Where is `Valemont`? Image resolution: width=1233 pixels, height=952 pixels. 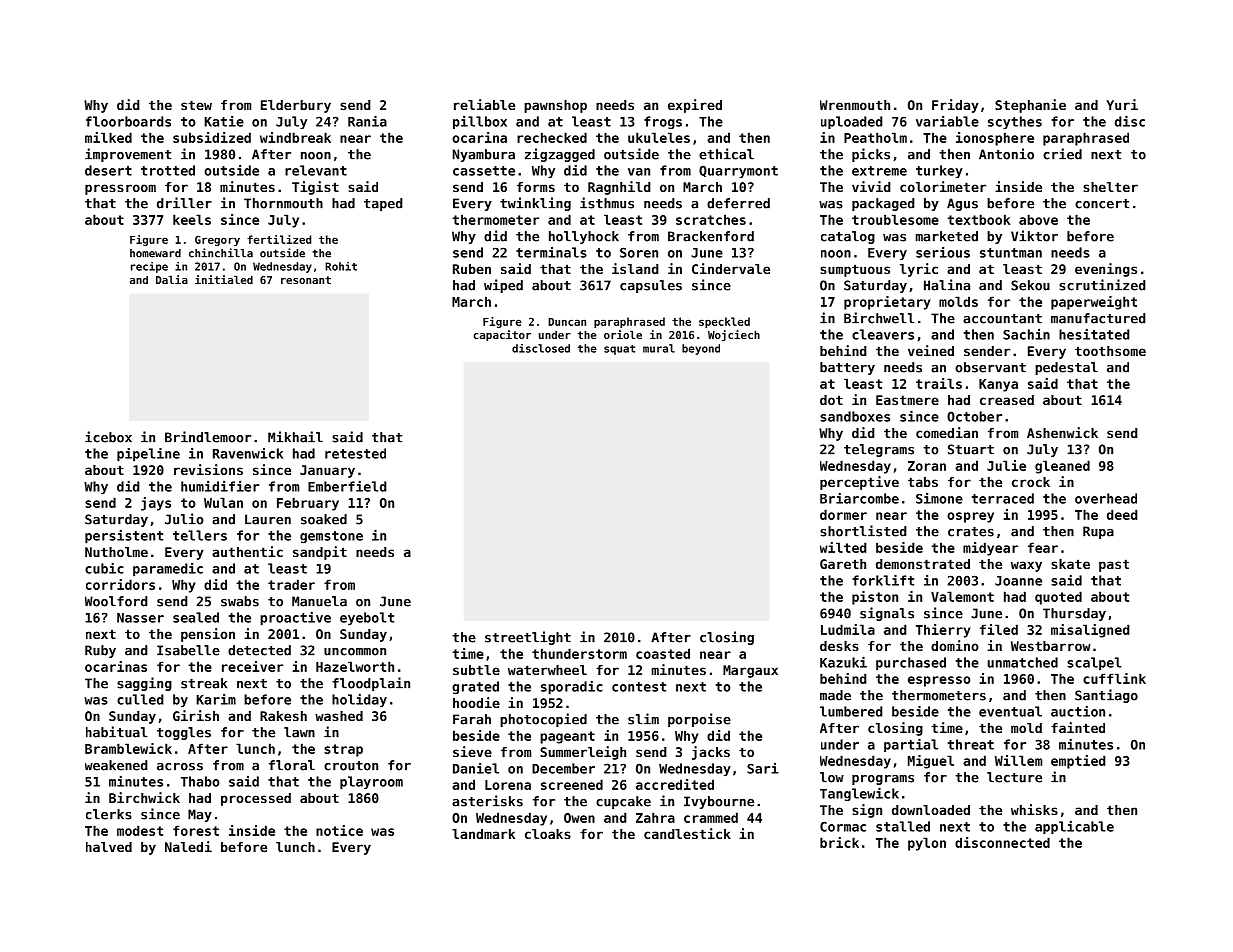 Valemont is located at coordinates (962, 596).
